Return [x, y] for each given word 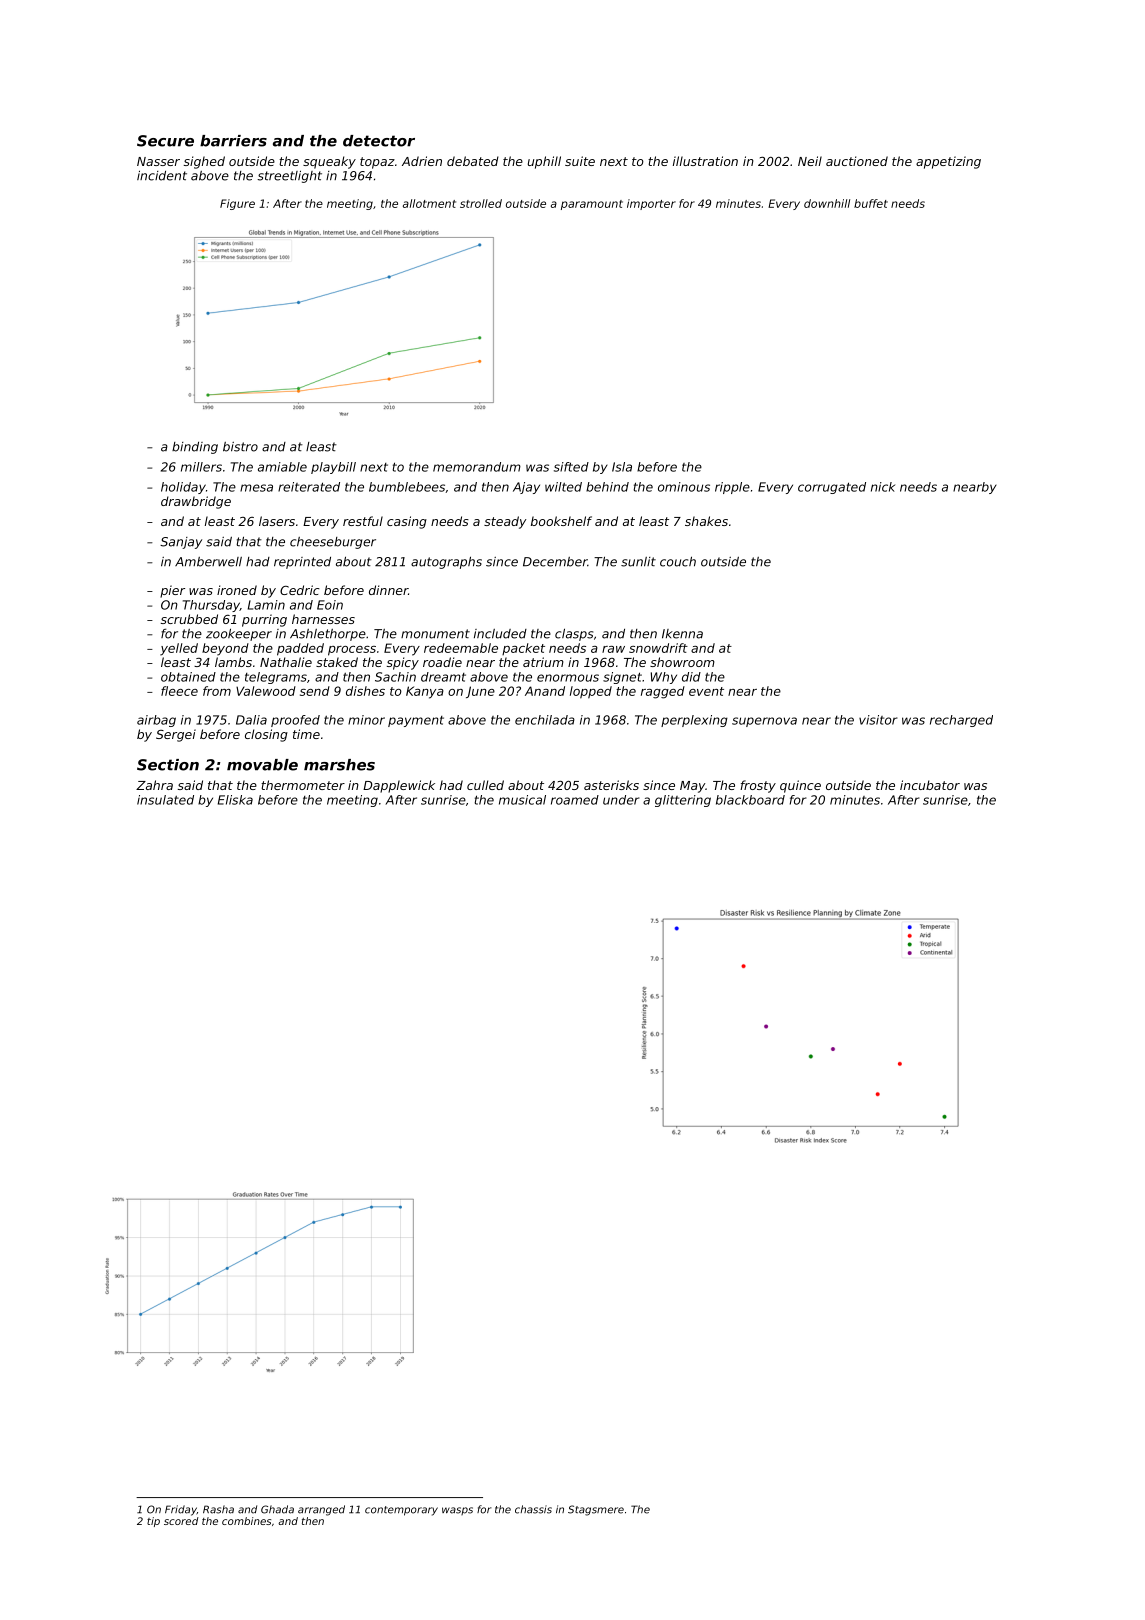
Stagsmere [596, 1510]
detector [379, 141]
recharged [961, 721]
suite [580, 161]
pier [172, 591]
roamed [575, 800]
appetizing [948, 162]
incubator [930, 785]
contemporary [401, 1511]
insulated [165, 800]
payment [416, 721]
